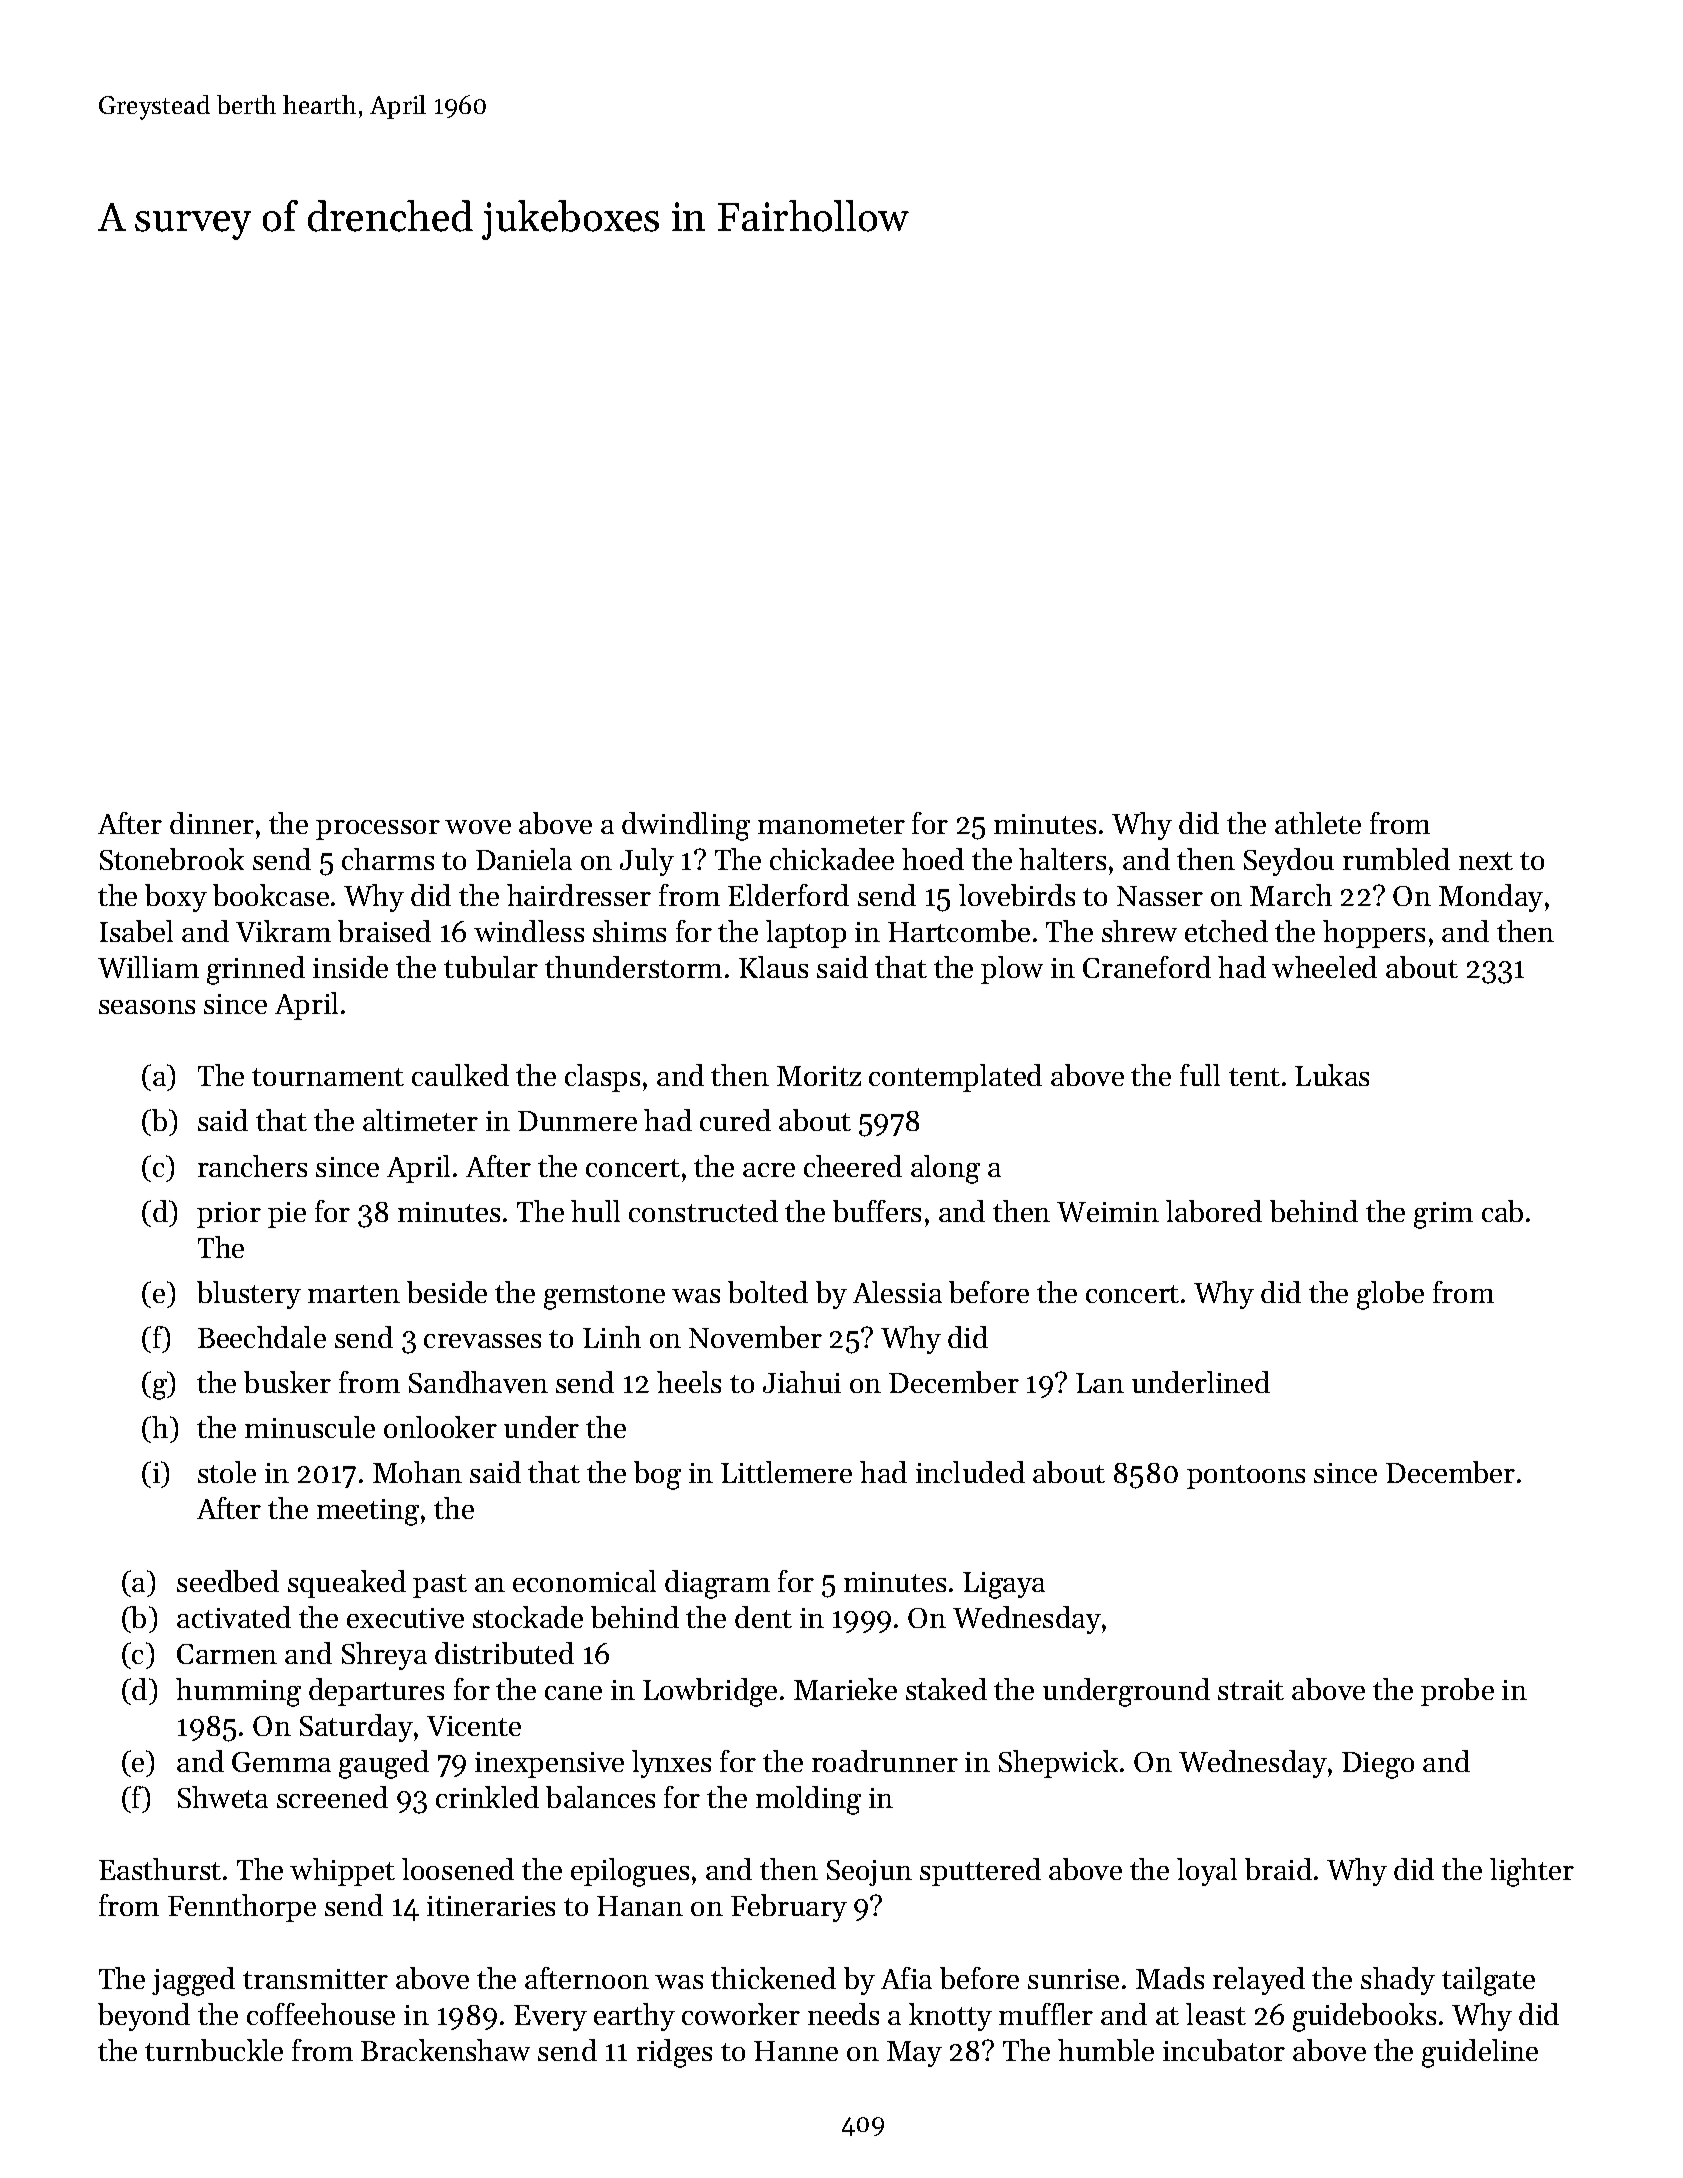 This screenshot has width=1683, height=2178. Describe the element at coordinates (1480, 2053) in the screenshot. I see `guideline` at that location.
